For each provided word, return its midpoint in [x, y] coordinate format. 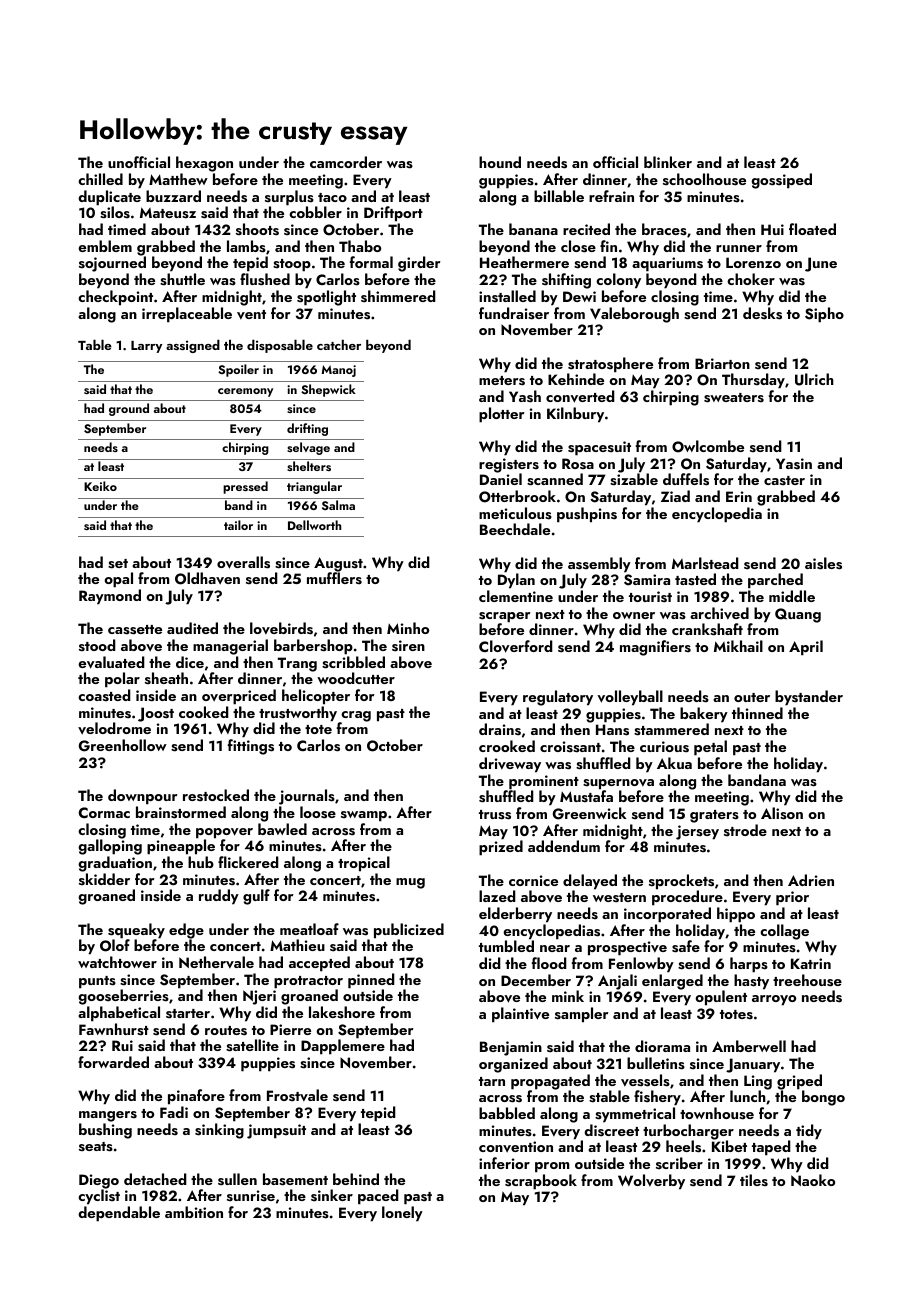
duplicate [109, 198]
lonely [402, 1214]
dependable [119, 1214]
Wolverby [651, 1182]
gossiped [781, 181]
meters [502, 381]
